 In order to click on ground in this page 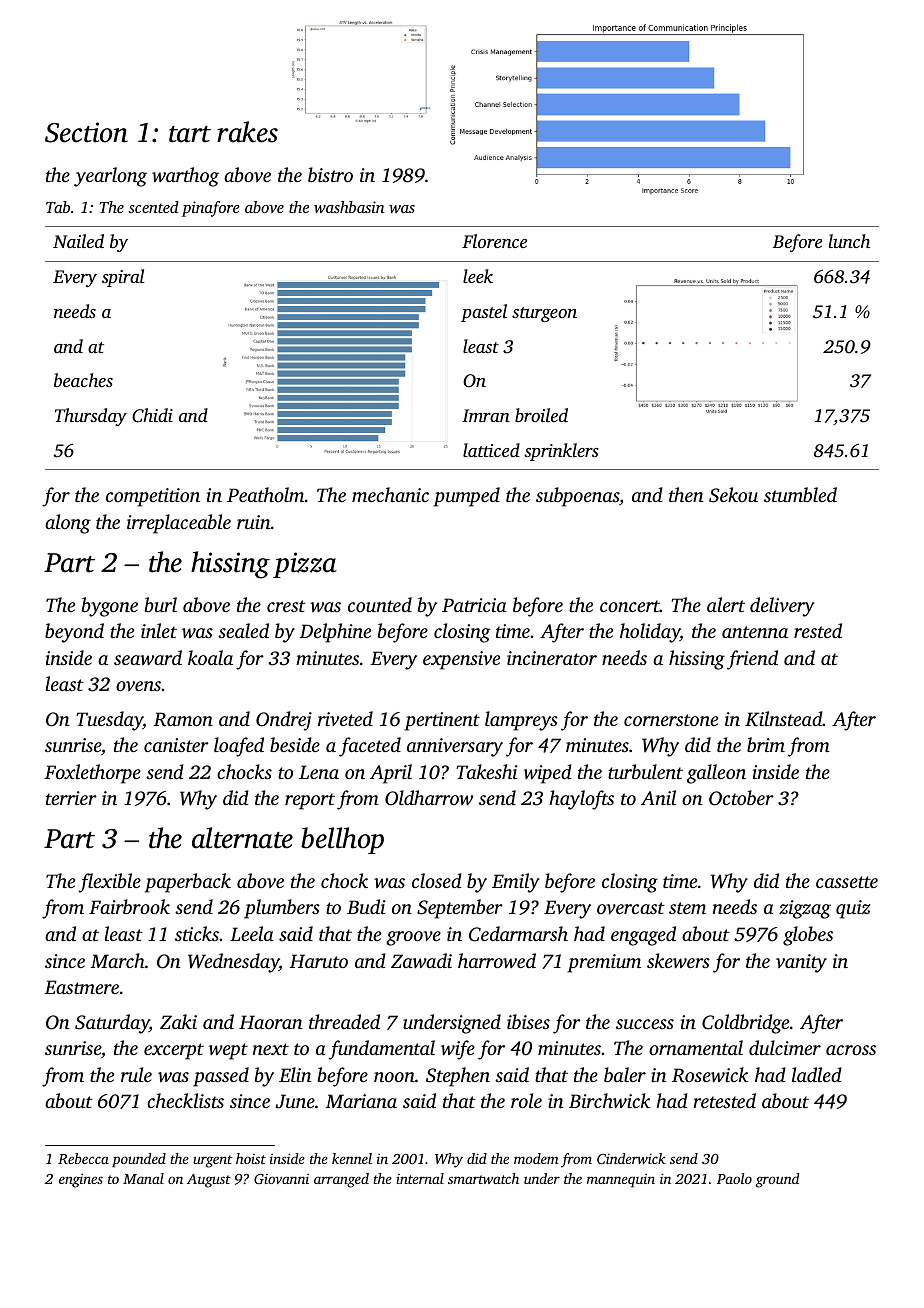, I will do `click(778, 1180)`.
